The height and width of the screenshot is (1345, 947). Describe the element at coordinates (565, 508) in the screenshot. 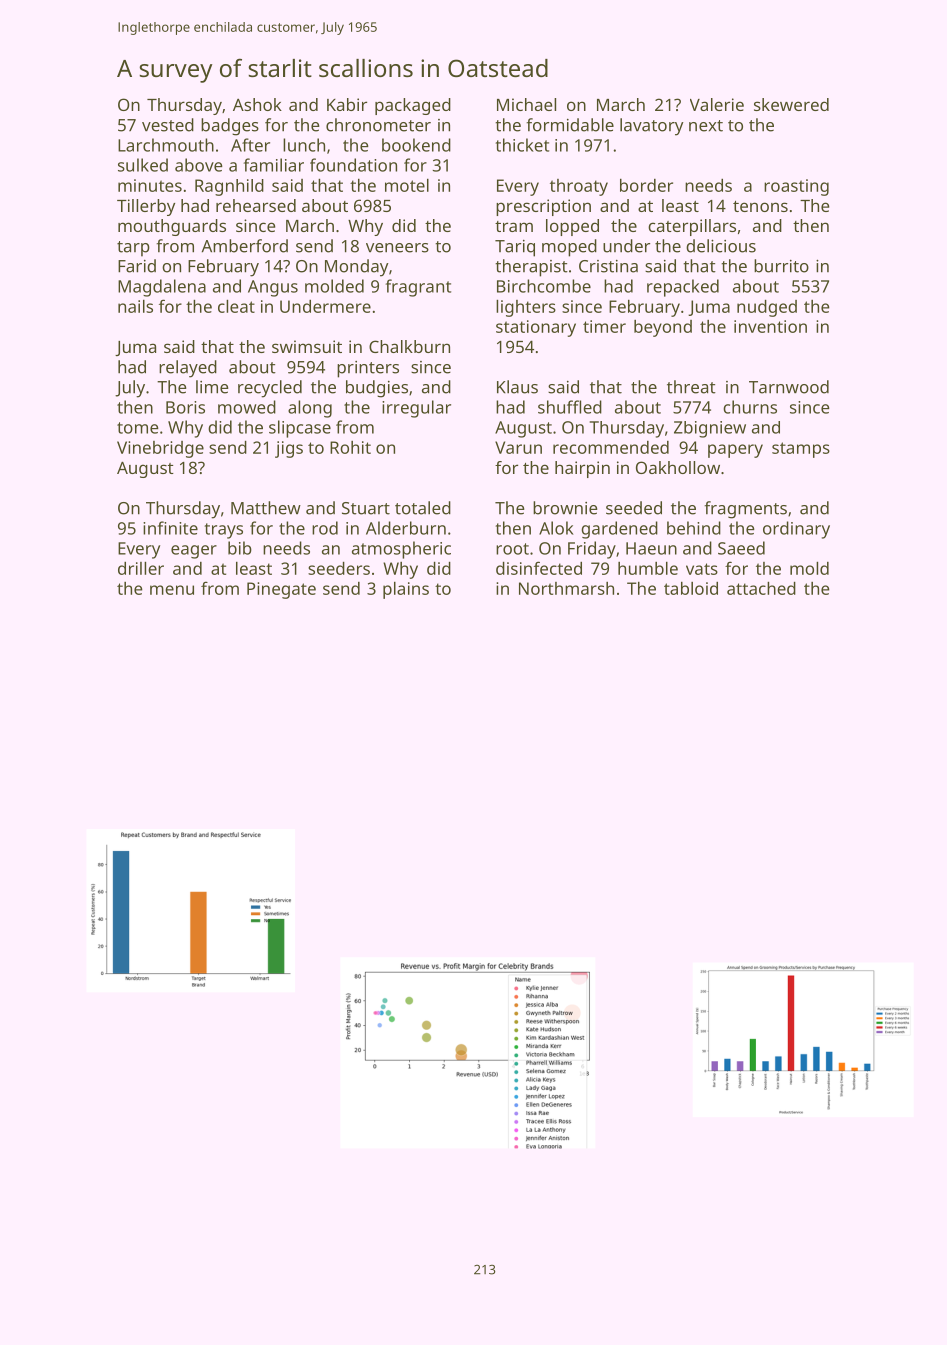

I see `brownie` at that location.
